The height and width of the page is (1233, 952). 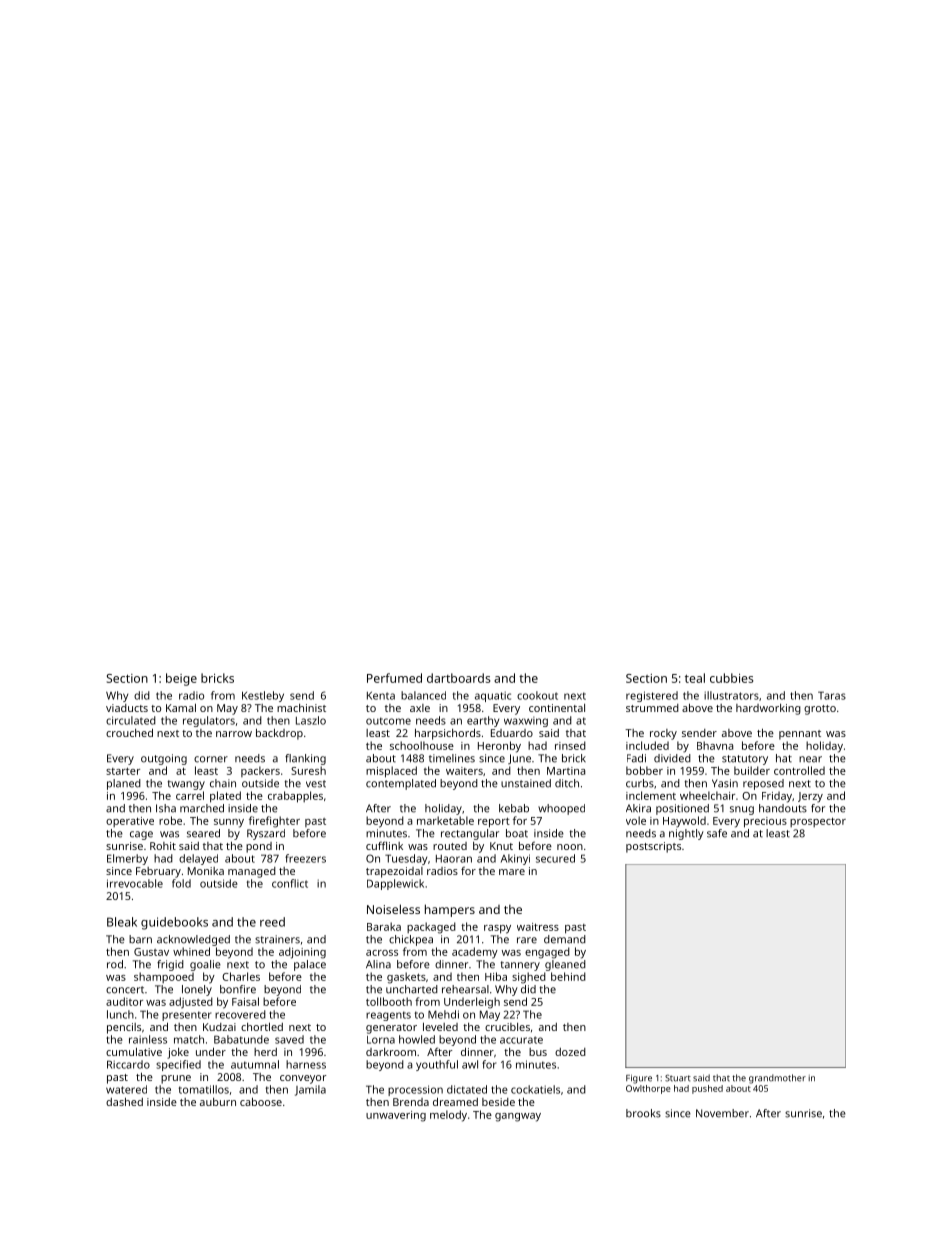 What do you see at coordinates (507, 1027) in the page?
I see `crucibles` at bounding box center [507, 1027].
